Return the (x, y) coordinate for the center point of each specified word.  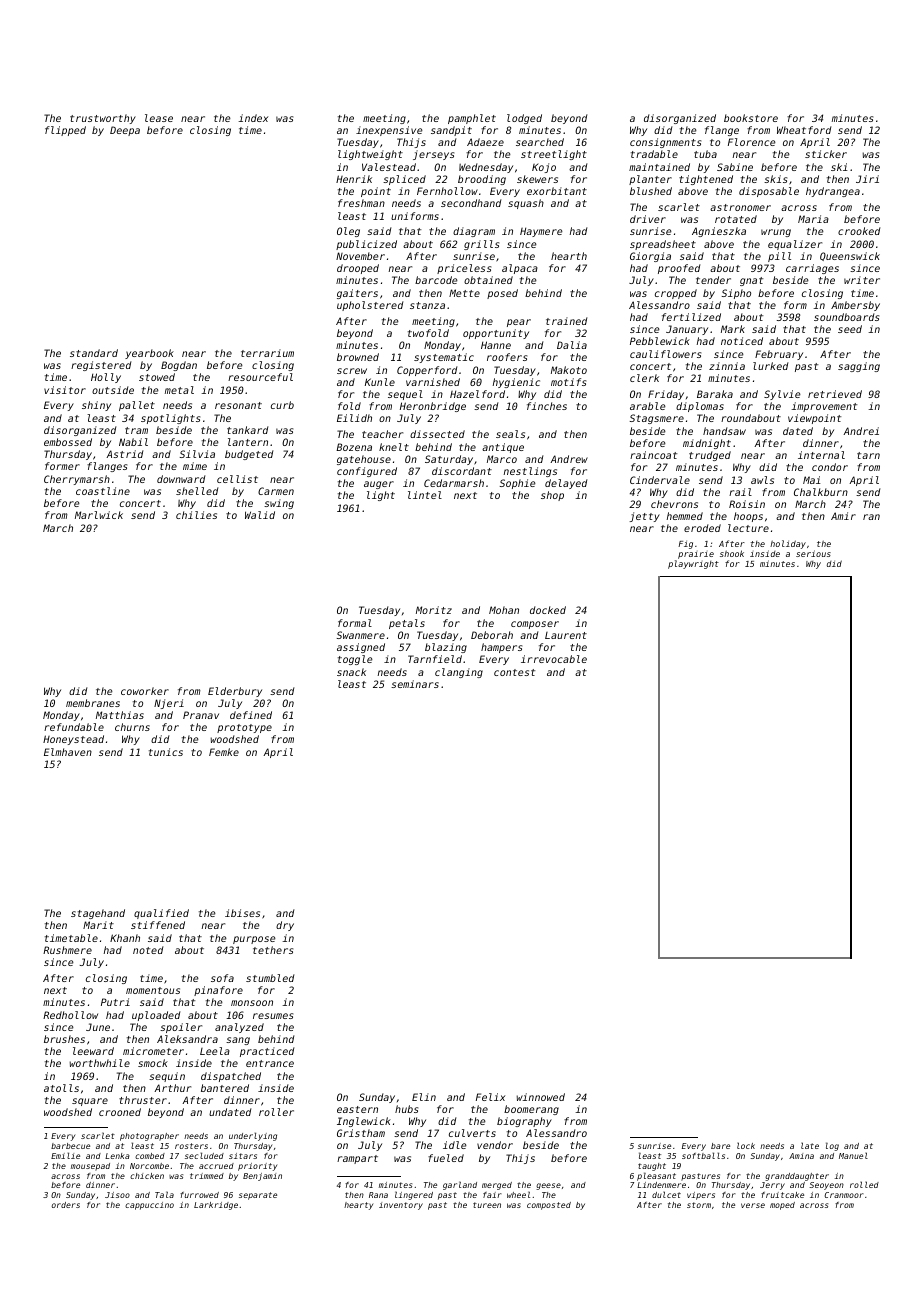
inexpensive (389, 131)
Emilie (65, 1155)
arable (648, 406)
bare (720, 1146)
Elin (424, 1097)
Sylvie (782, 395)
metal (179, 390)
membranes (93, 703)
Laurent (566, 635)
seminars (415, 684)
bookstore (751, 118)
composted (549, 1206)
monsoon (252, 1003)
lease (159, 118)
